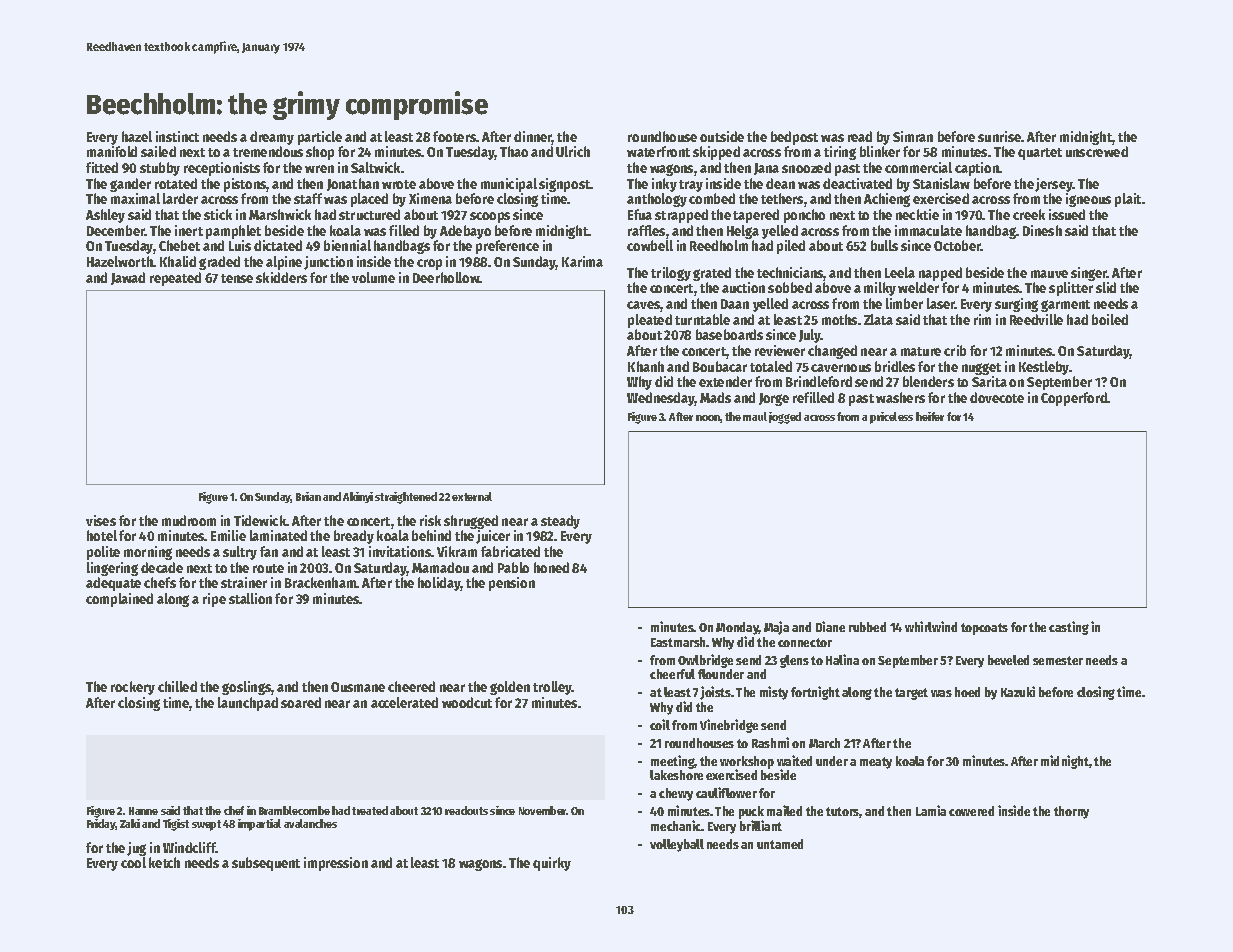 Image resolution: width=1233 pixels, height=952 pixels. I want to click on piled, so click(791, 247).
